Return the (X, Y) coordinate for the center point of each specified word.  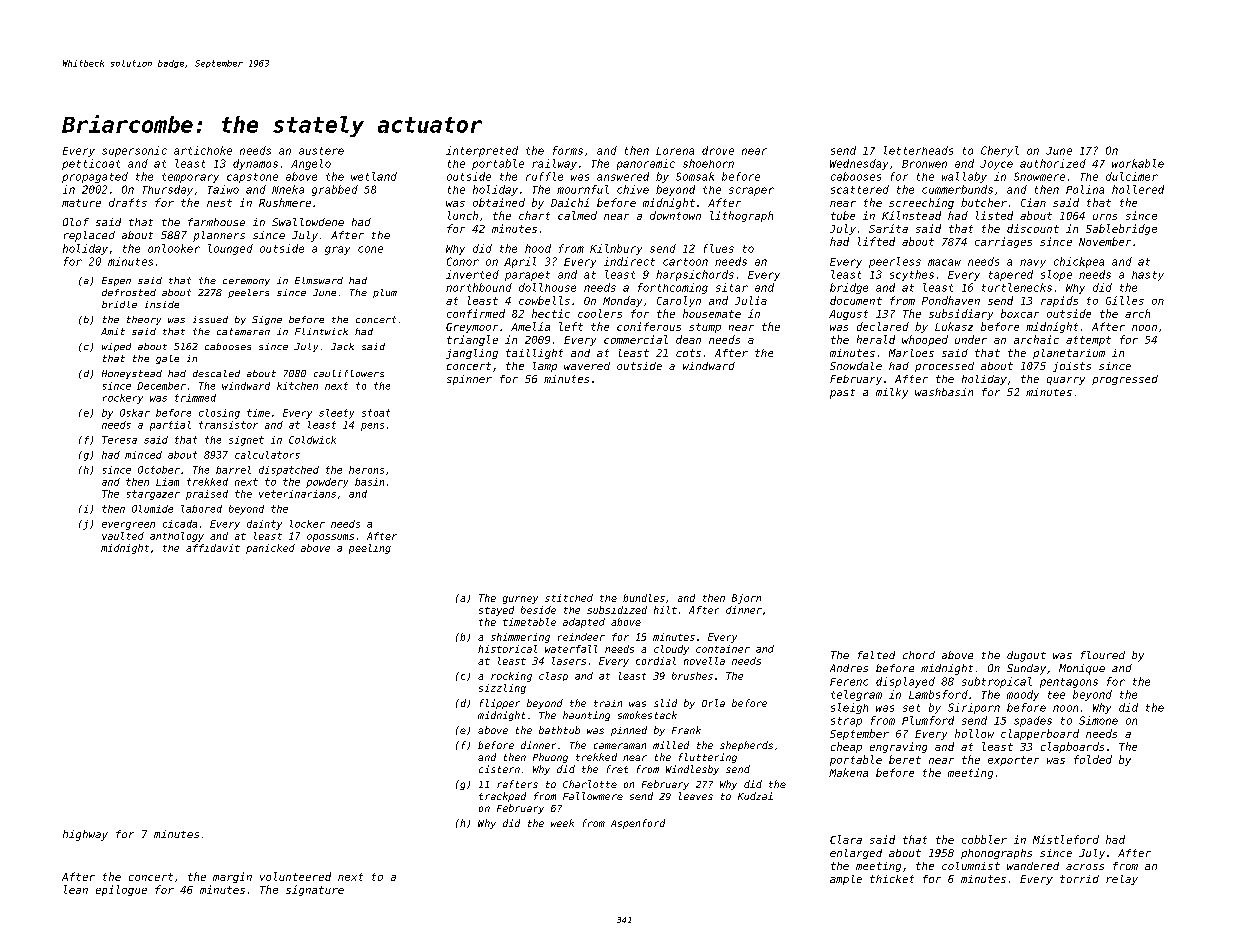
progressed (1125, 380)
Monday (622, 301)
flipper (500, 704)
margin (232, 877)
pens (372, 427)
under (971, 339)
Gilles (1125, 300)
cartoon (685, 262)
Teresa (119, 440)
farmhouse (216, 222)
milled (671, 745)
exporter (1013, 761)
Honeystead (132, 374)
